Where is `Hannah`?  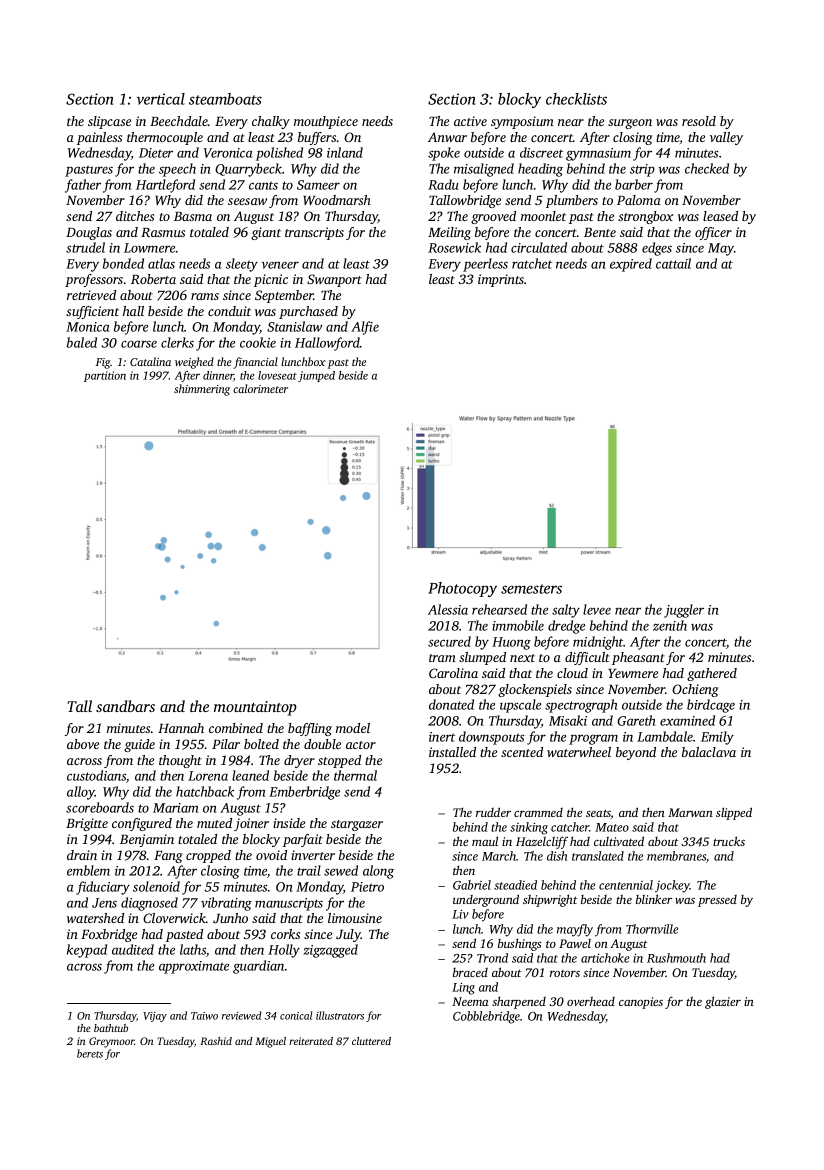 Hannah is located at coordinates (181, 728).
